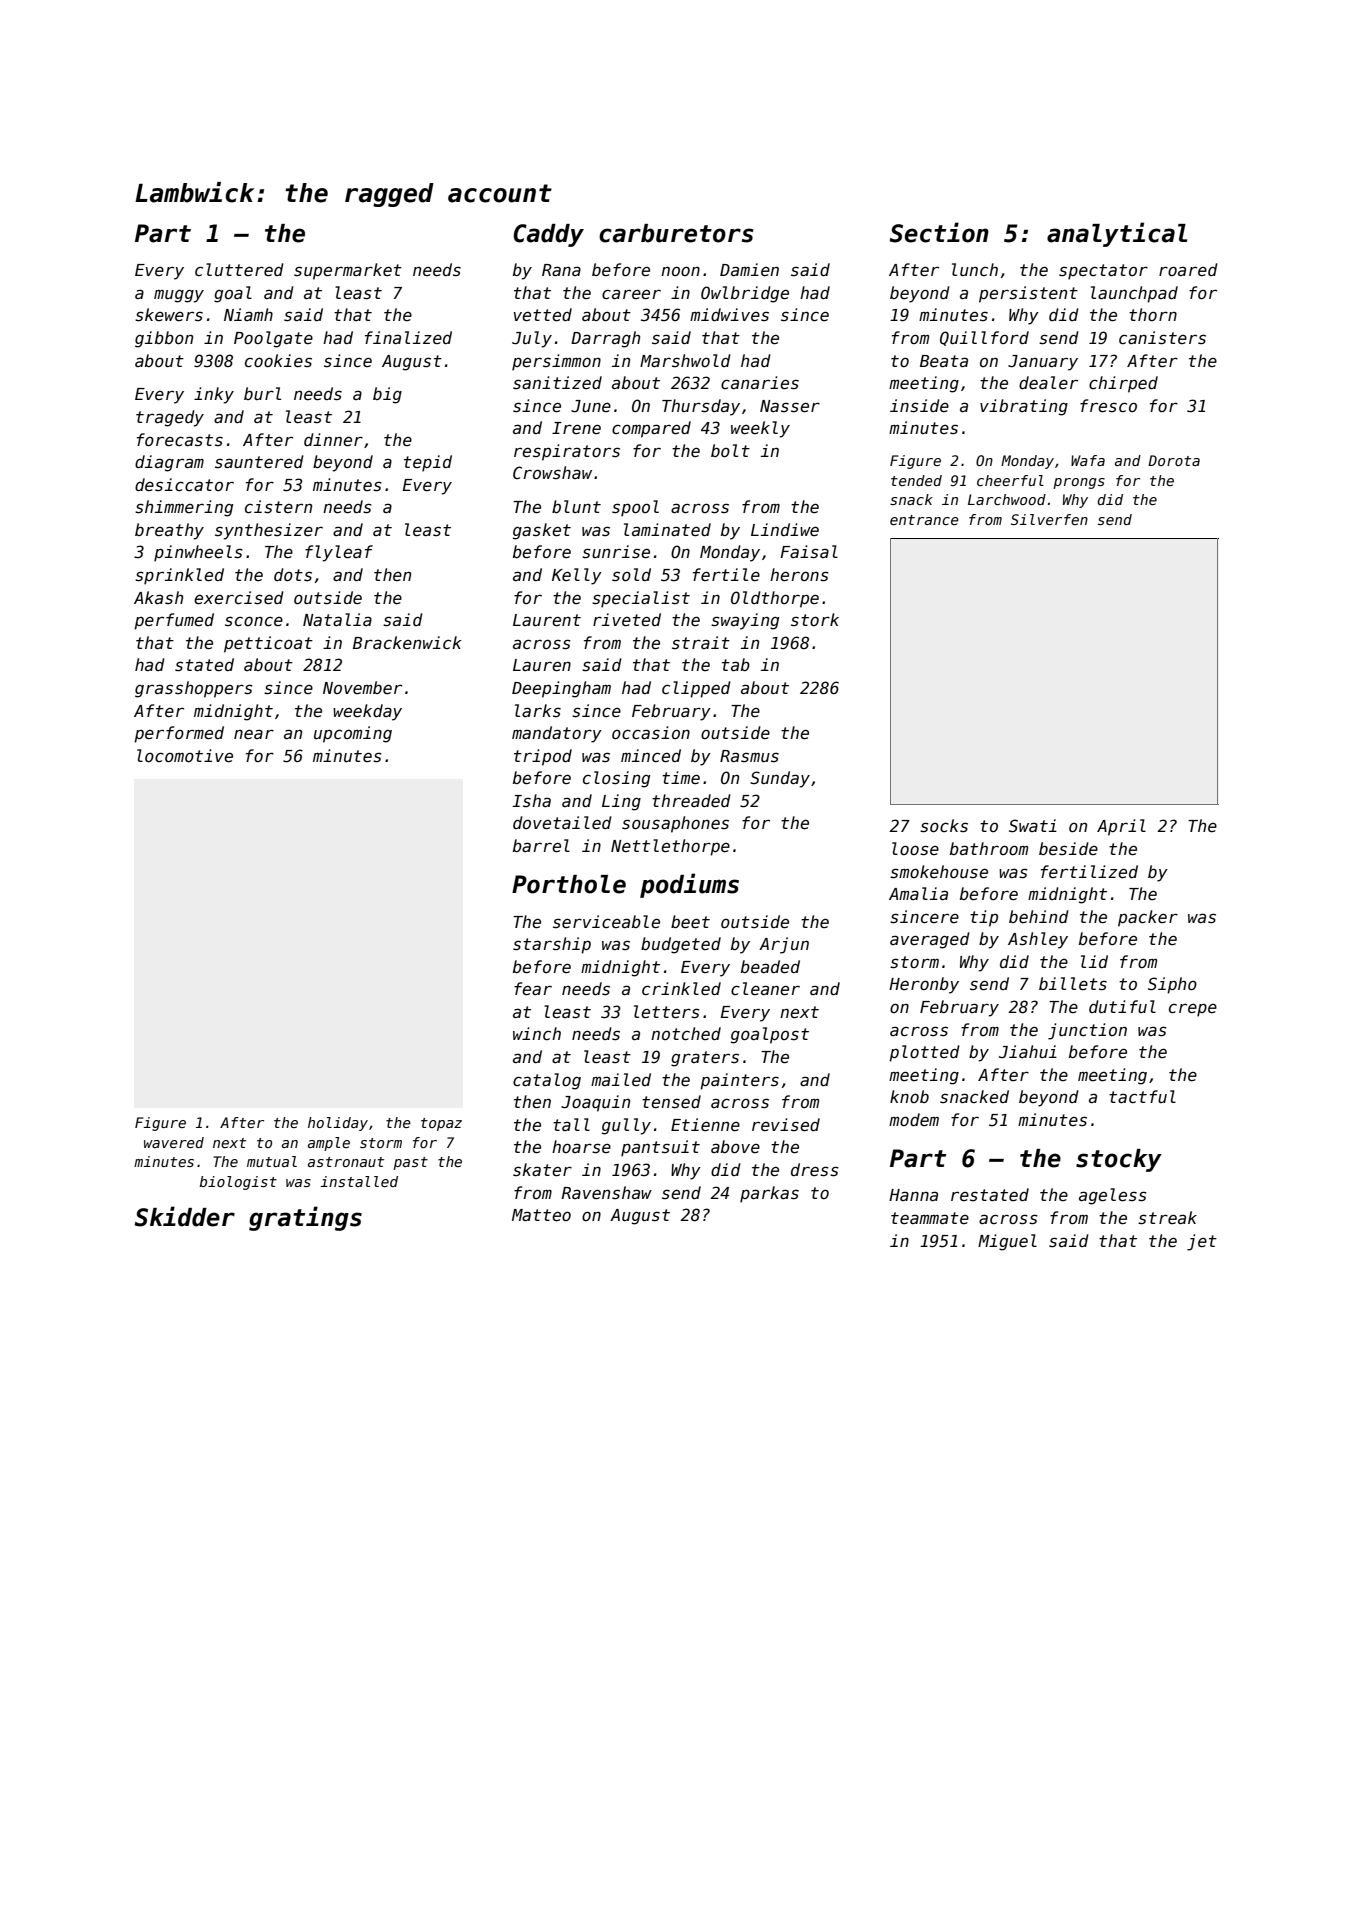 This image has width=1353, height=1914. Describe the element at coordinates (769, 1194) in the image. I see `parkas` at that location.
